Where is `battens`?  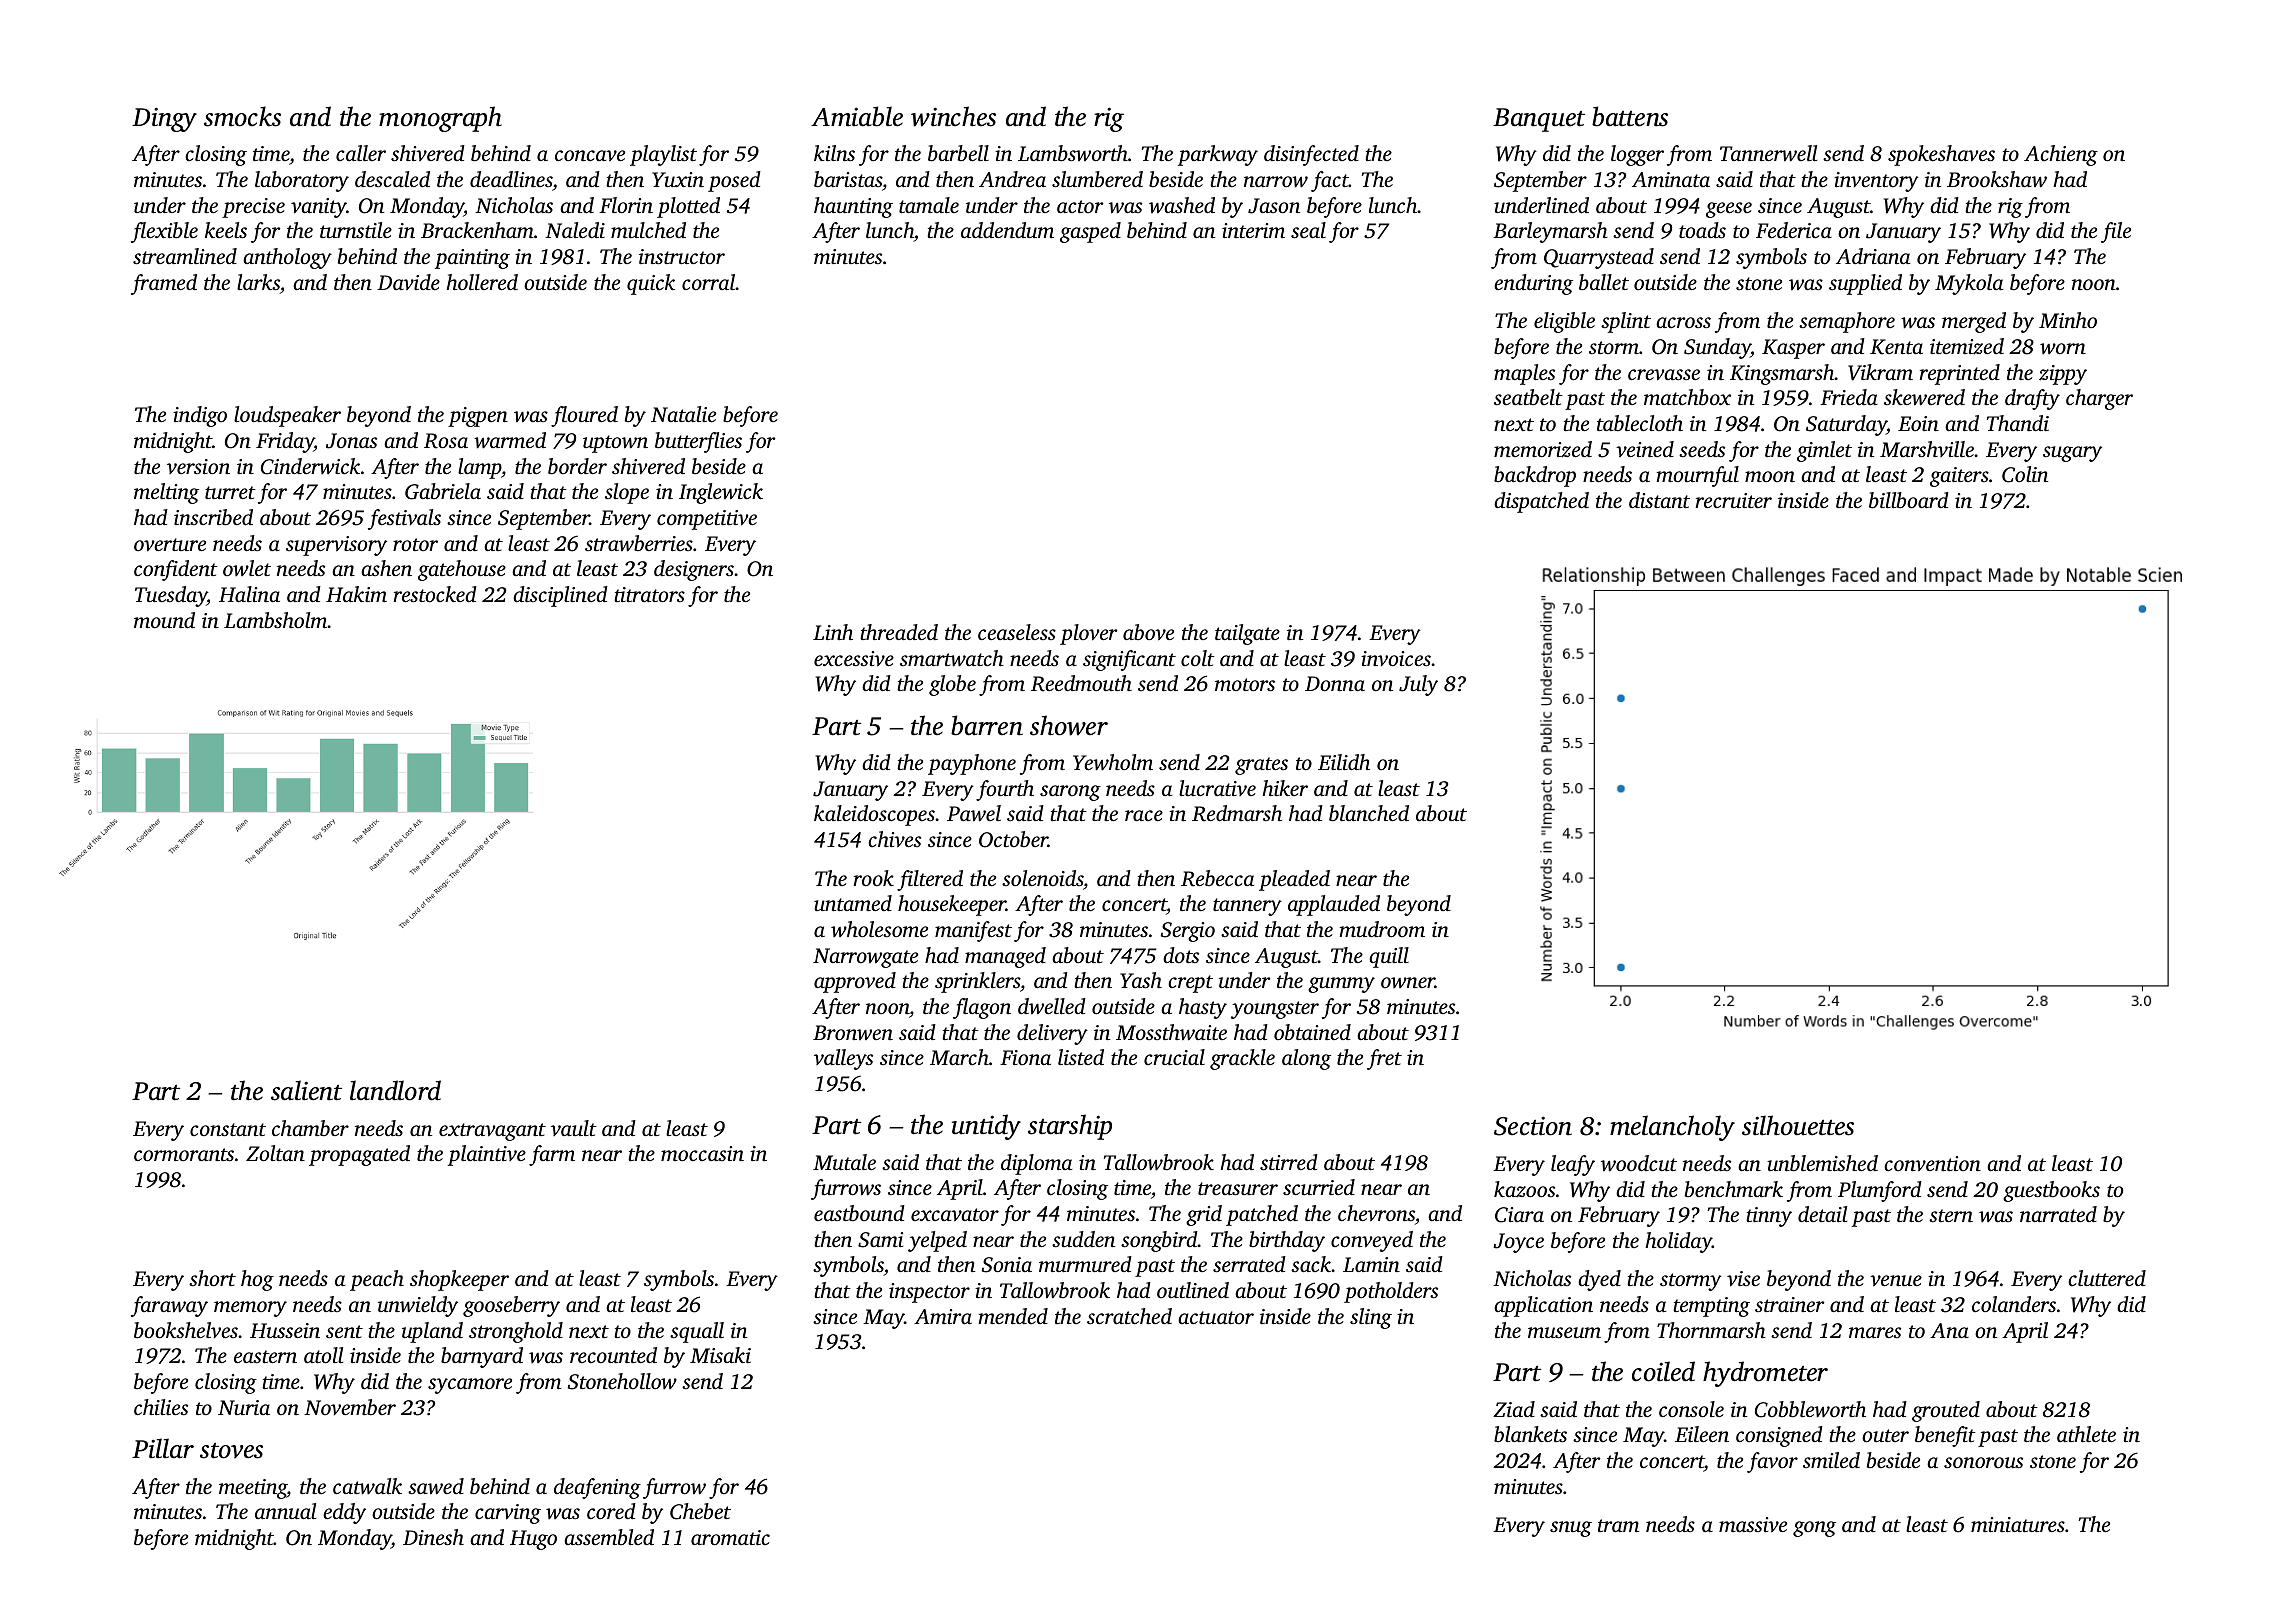 battens is located at coordinates (1630, 116).
